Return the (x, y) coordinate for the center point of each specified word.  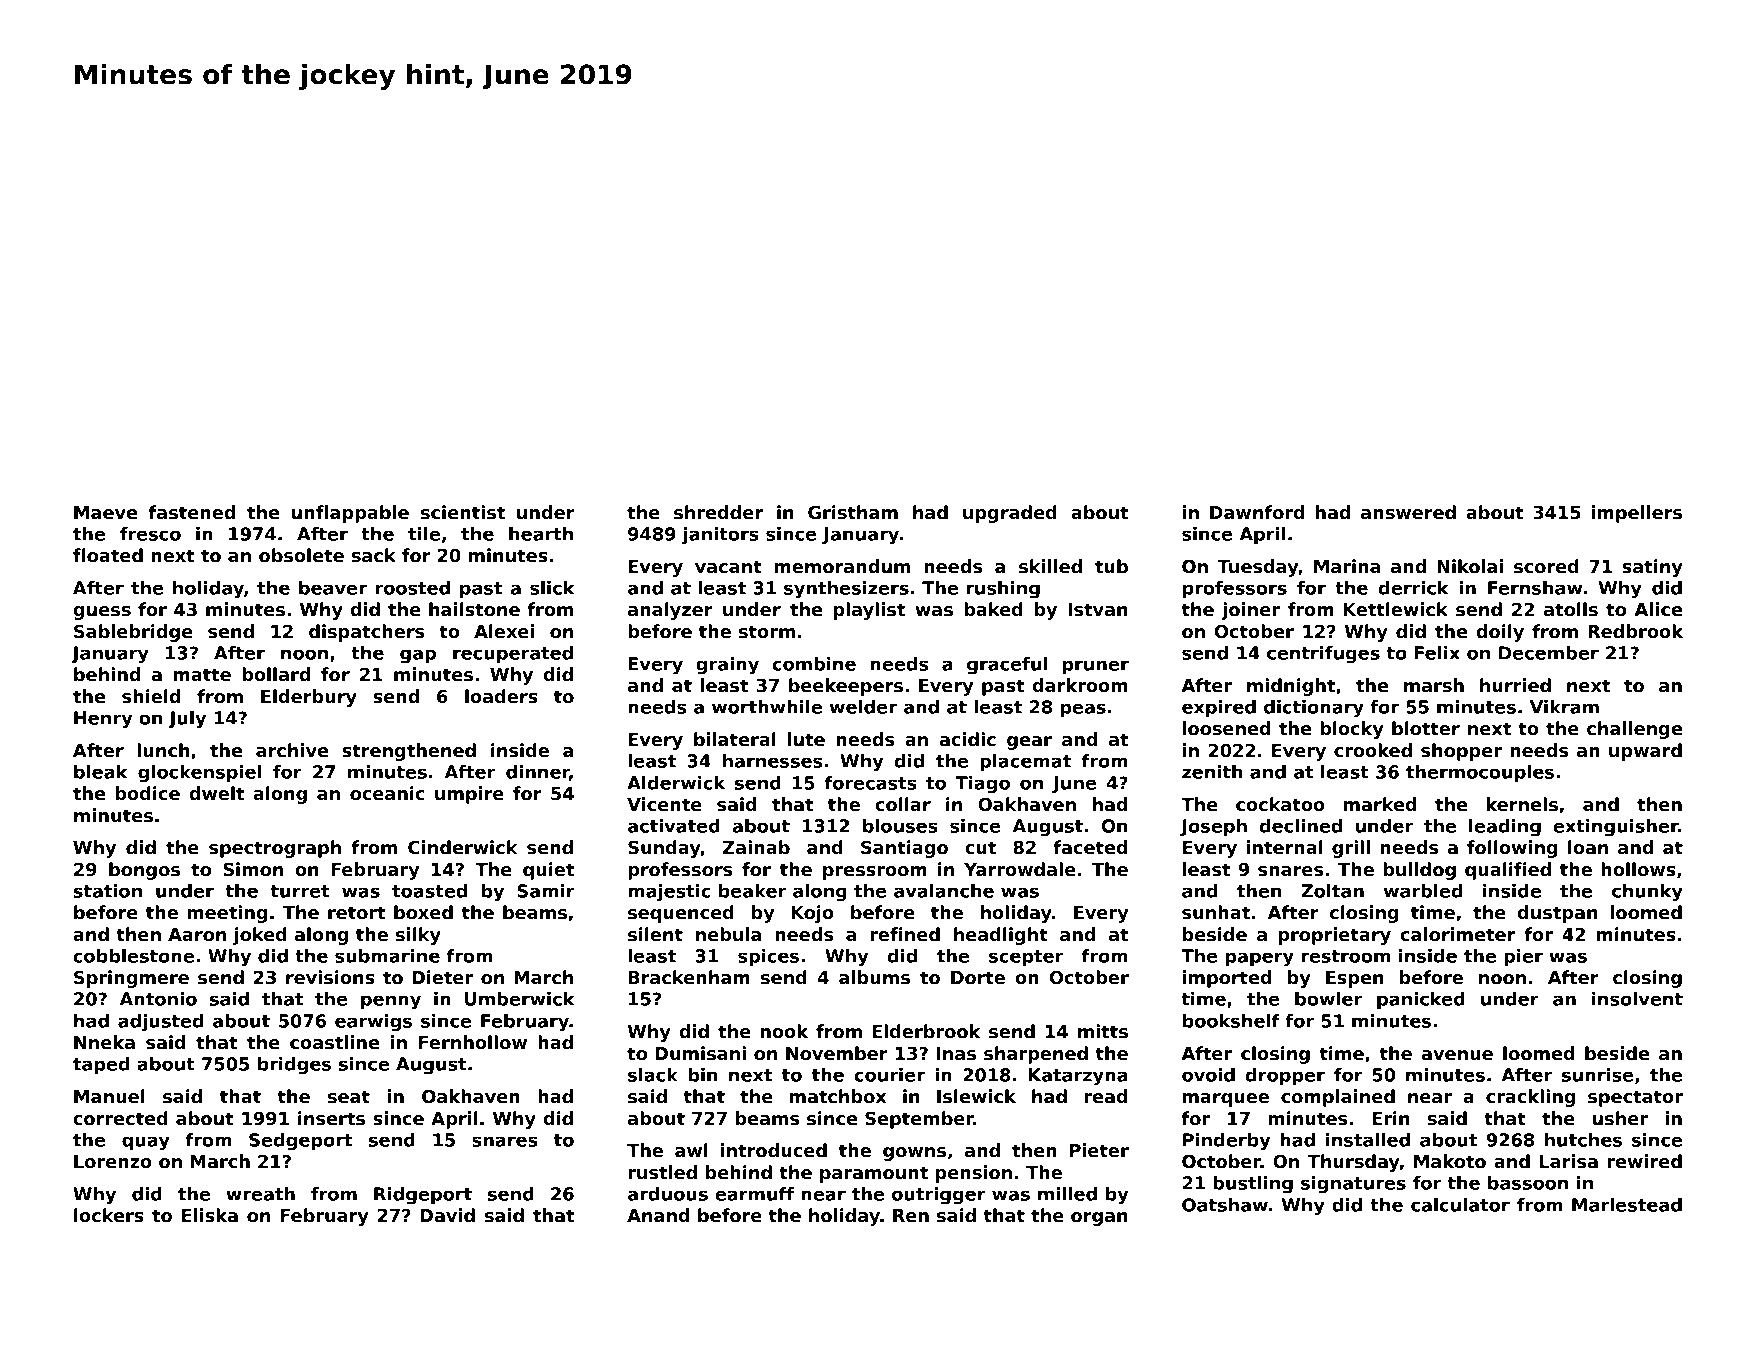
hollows (1638, 869)
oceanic (387, 793)
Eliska (210, 1215)
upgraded (1010, 514)
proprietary (1335, 936)
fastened (192, 512)
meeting (227, 914)
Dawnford (1257, 512)
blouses (900, 826)
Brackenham (689, 977)
